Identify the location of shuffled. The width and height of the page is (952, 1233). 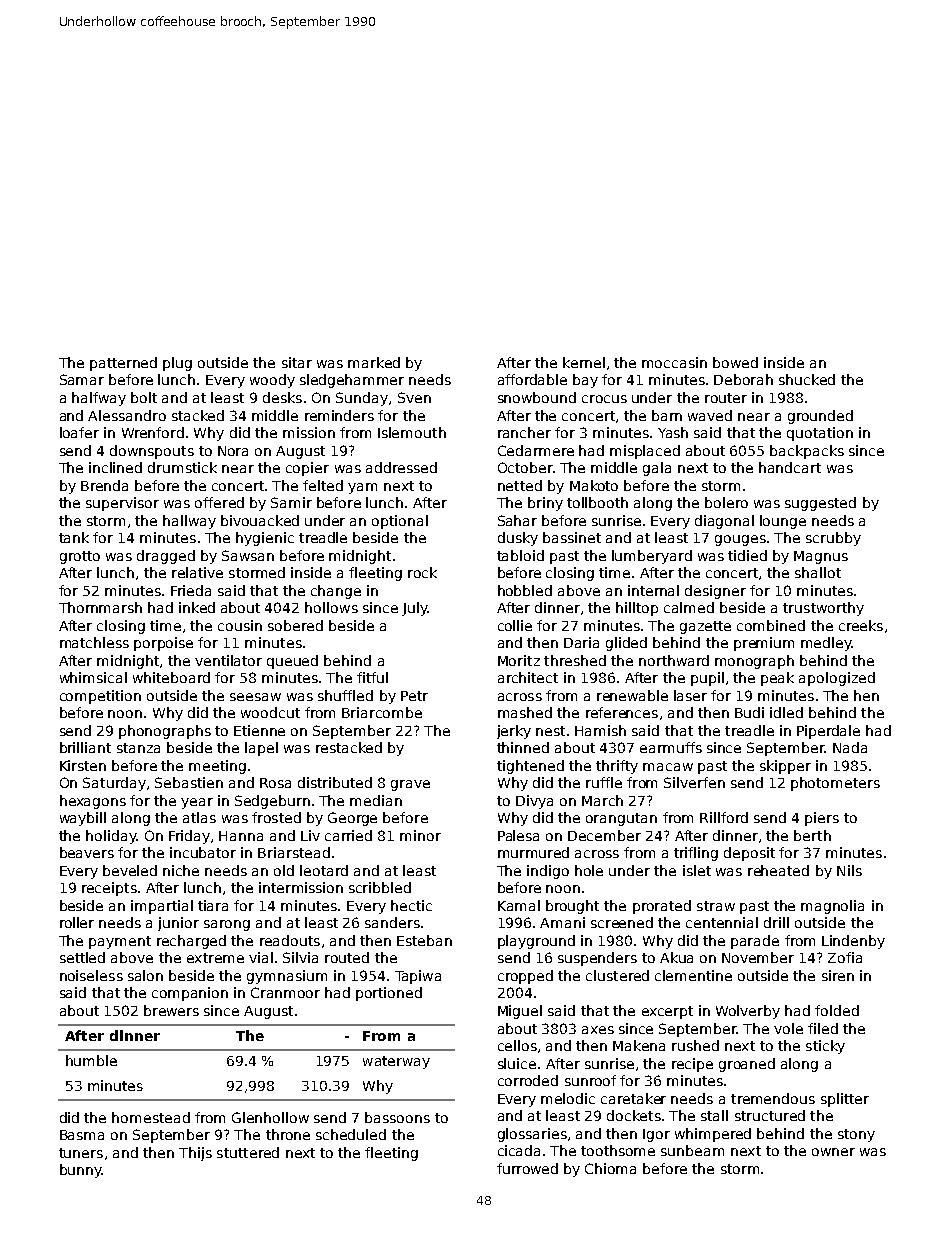
(345, 695).
